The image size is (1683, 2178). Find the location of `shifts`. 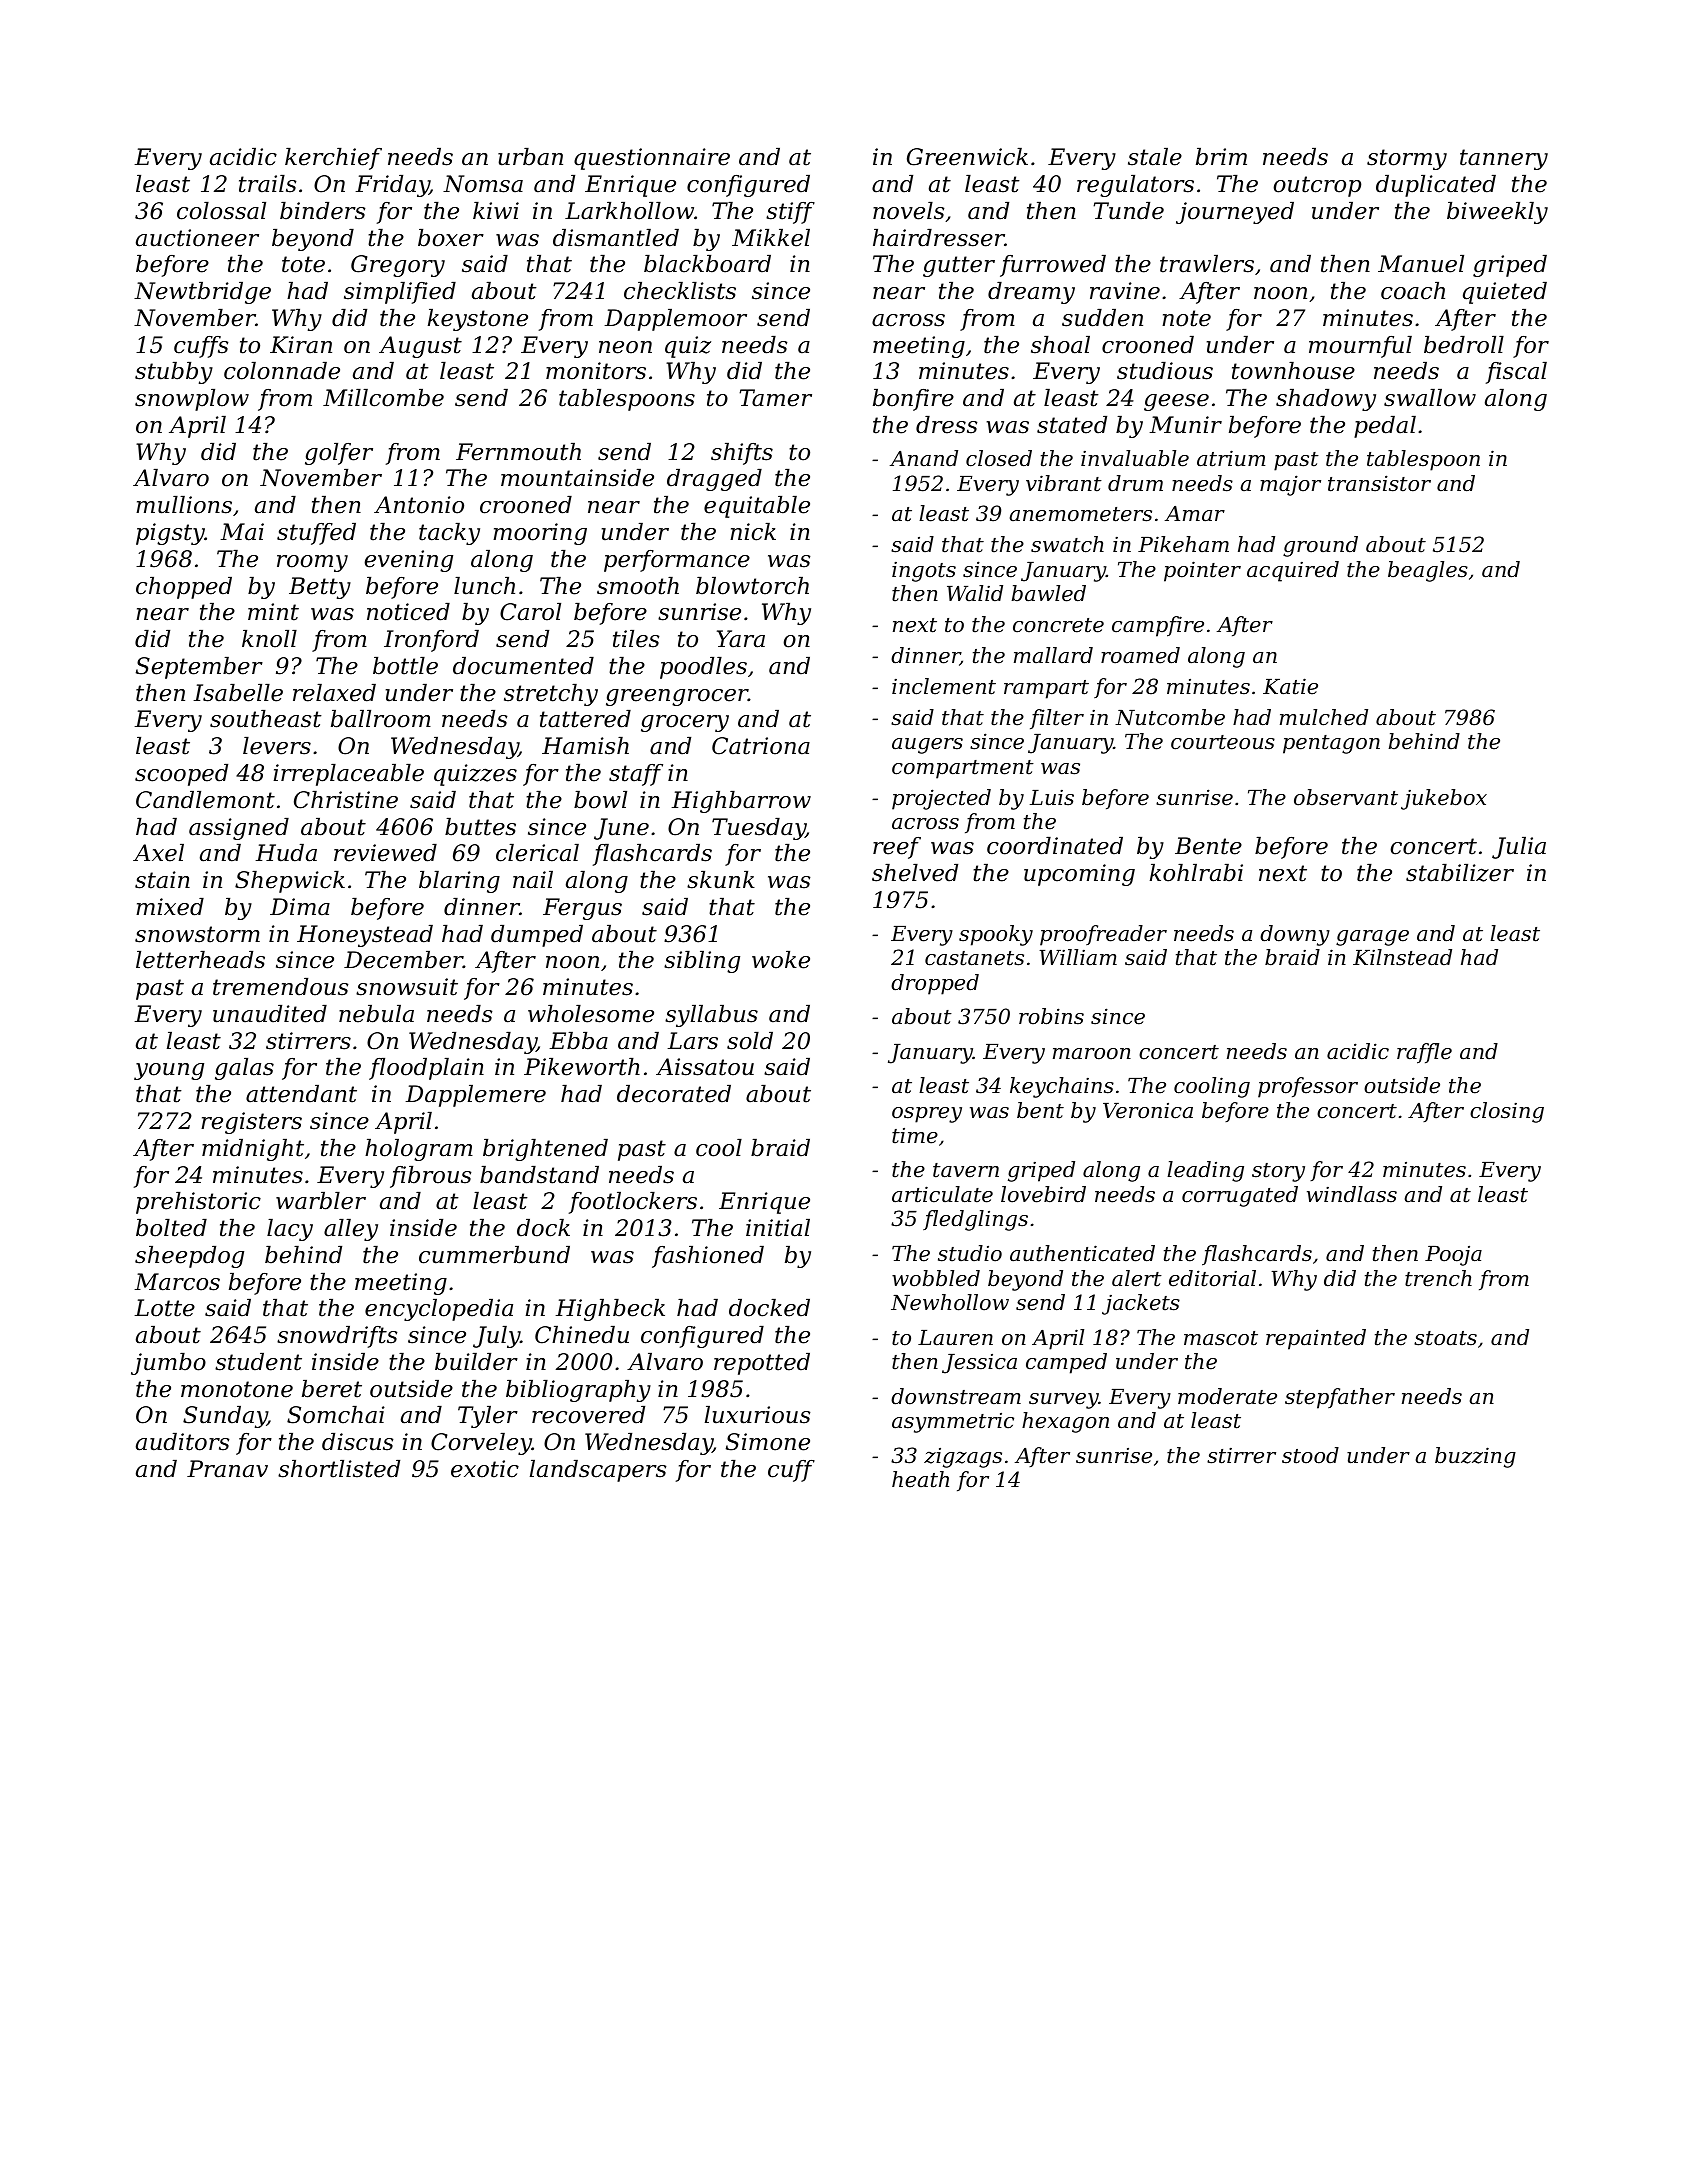

shifts is located at coordinates (742, 454).
